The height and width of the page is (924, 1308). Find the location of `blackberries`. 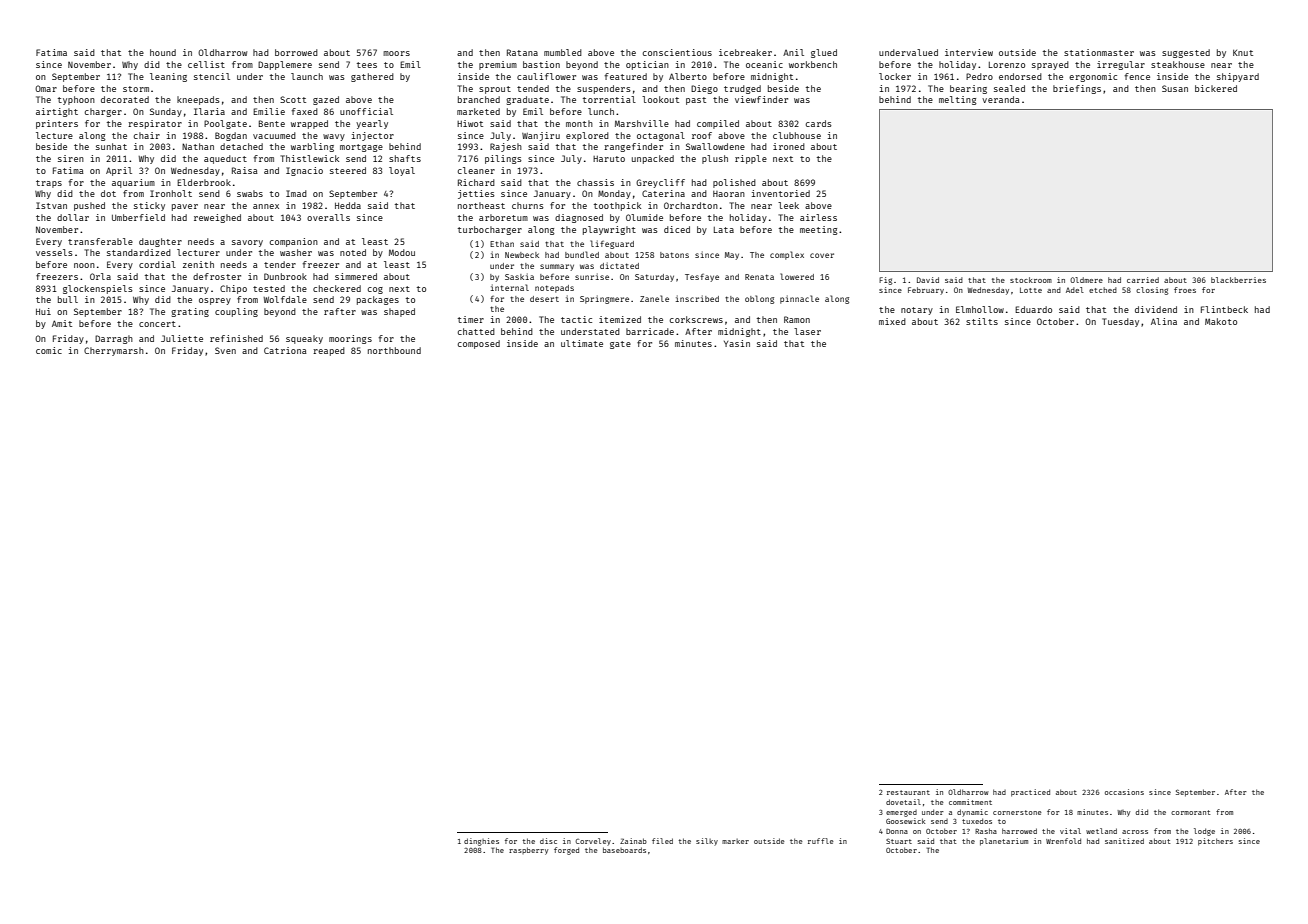

blackberries is located at coordinates (1238, 280).
